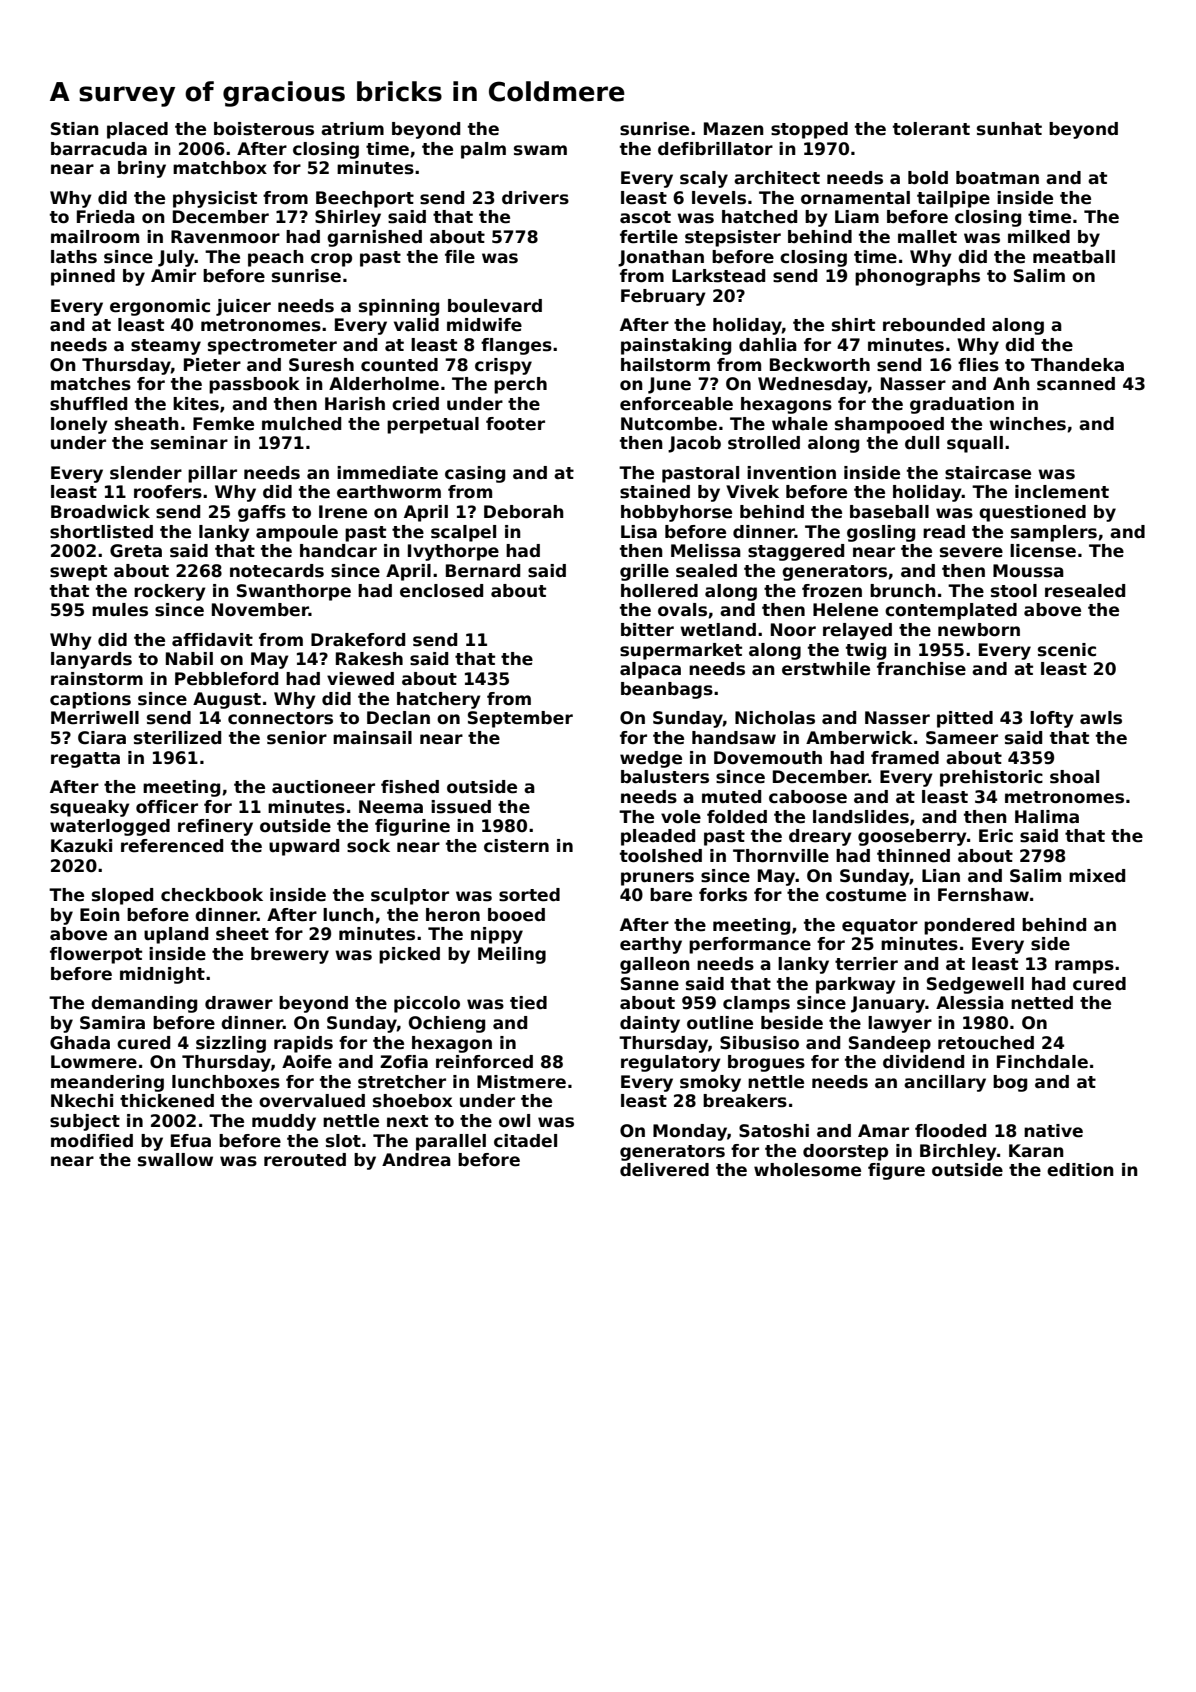 Image resolution: width=1196 pixels, height=1692 pixels. What do you see at coordinates (1074, 777) in the page?
I see `shoal` at bounding box center [1074, 777].
